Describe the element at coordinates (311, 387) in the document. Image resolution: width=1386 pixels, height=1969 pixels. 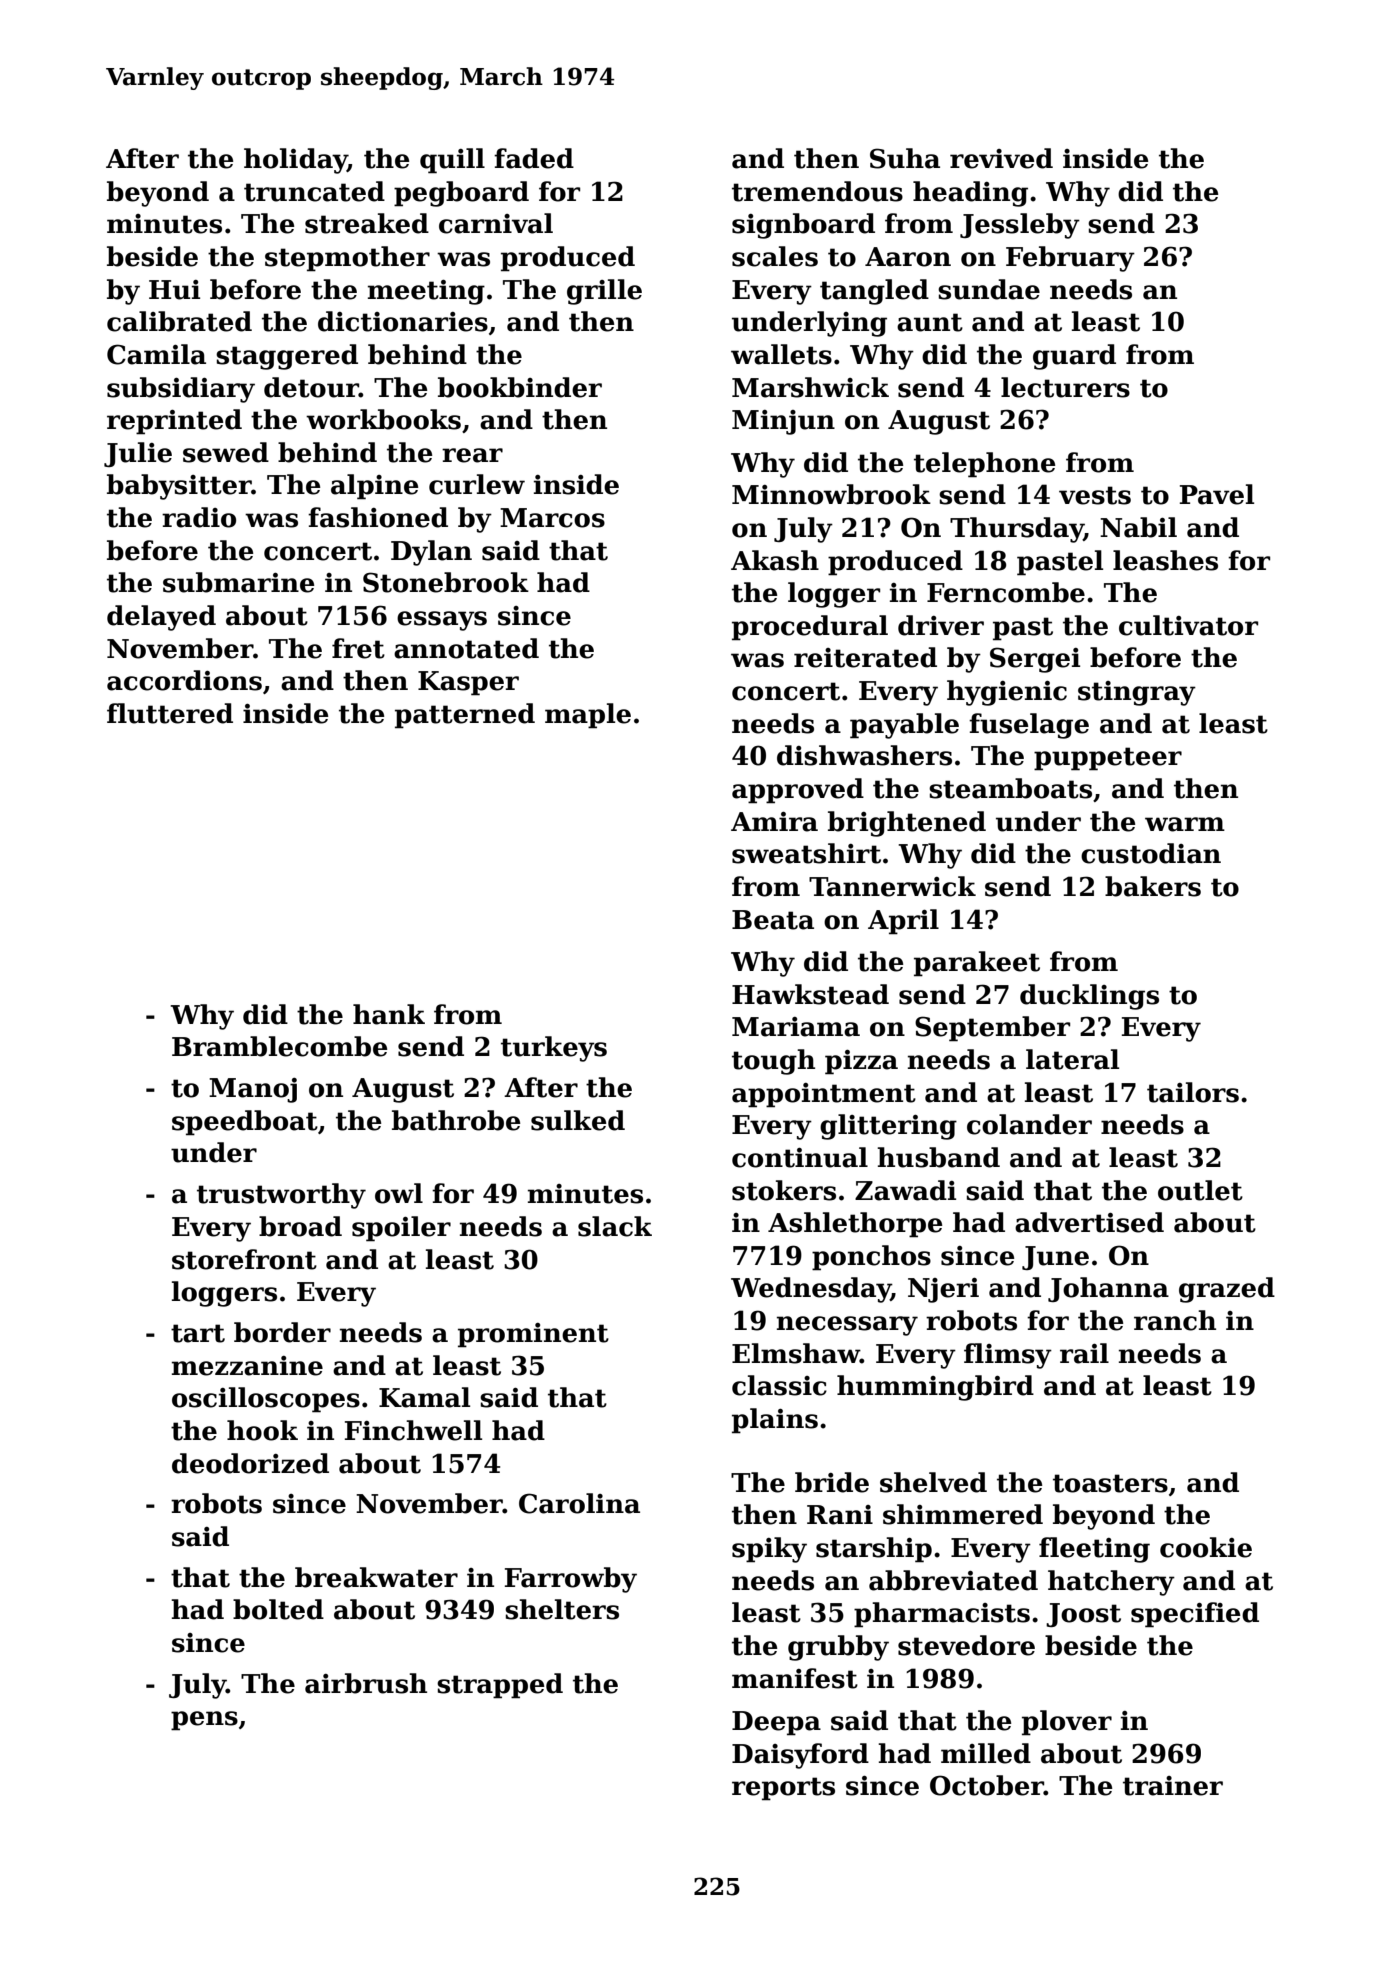
I see `detour` at that location.
